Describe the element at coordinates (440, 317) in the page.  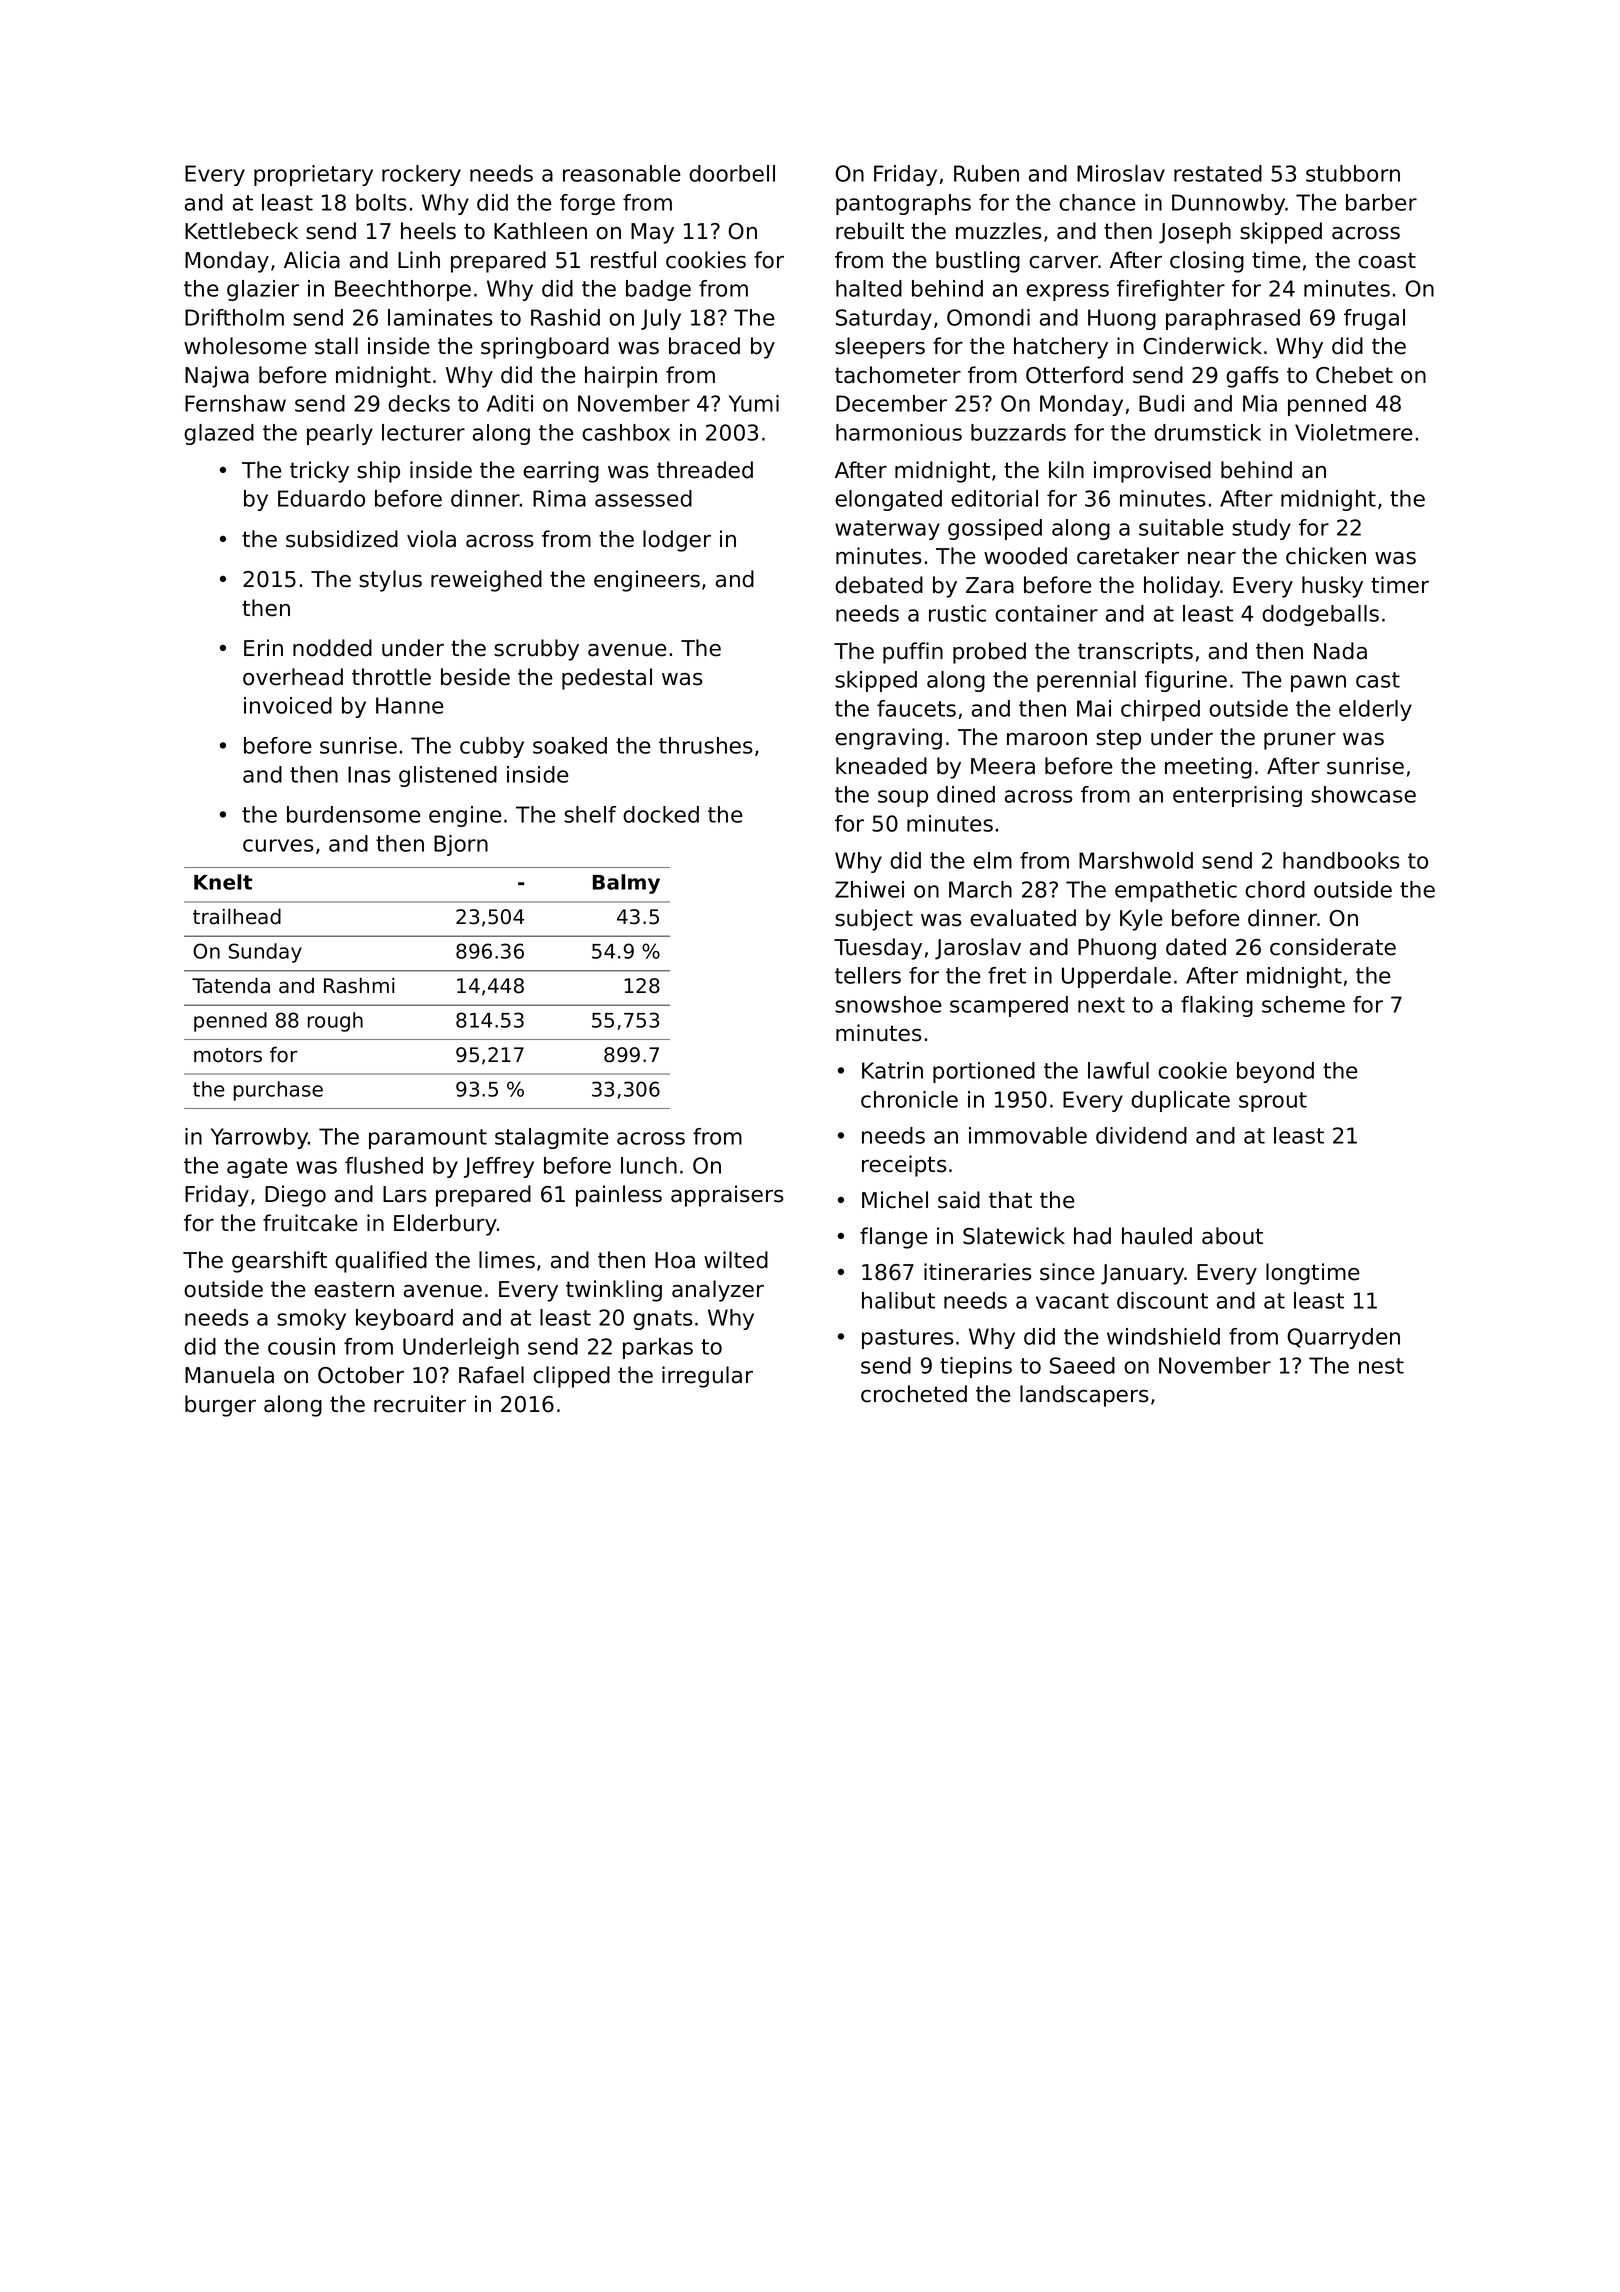
I see `laminates` at that location.
